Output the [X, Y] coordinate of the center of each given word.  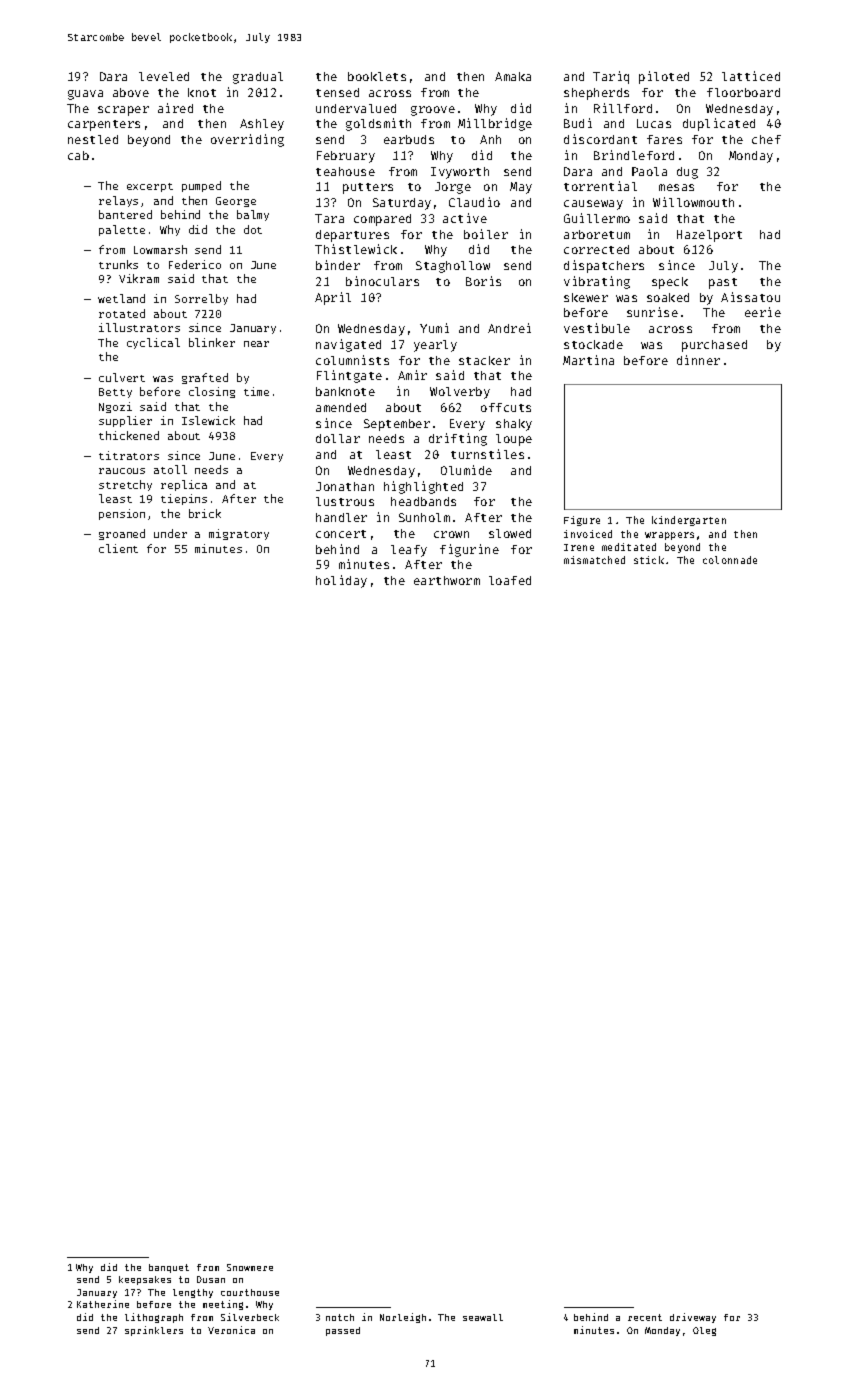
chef [766, 139]
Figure [582, 521]
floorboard [743, 92]
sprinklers [154, 1331]
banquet [169, 1268]
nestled [93, 139]
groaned [122, 534]
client [118, 548]
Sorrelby [201, 299]
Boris [483, 281]
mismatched [594, 560]
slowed [510, 533]
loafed [510, 580]
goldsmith [378, 124]
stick [649, 560]
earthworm [447, 580]
